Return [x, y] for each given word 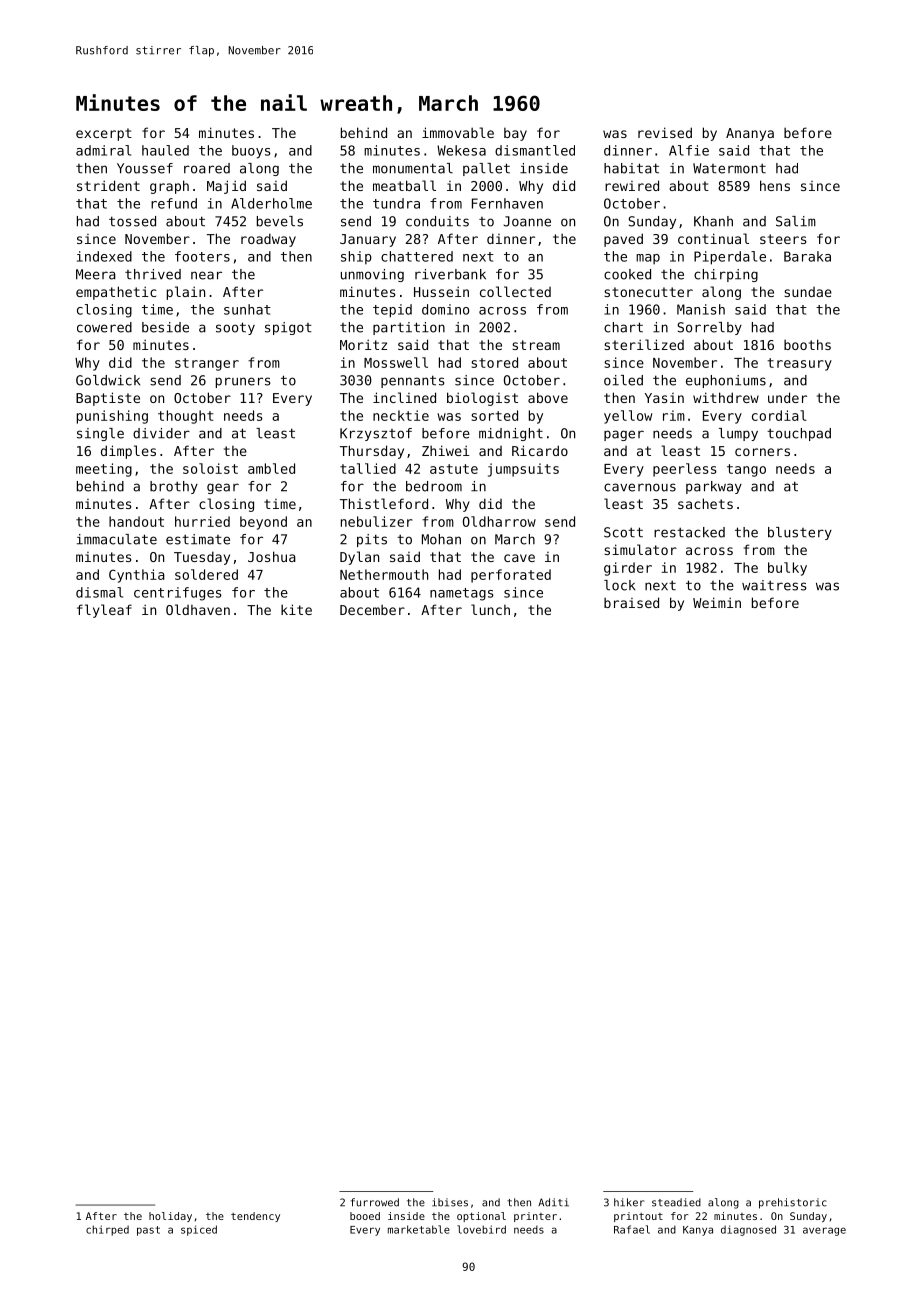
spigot [288, 328]
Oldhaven [198, 609]
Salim [796, 221]
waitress [774, 585]
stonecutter [648, 292]
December [372, 610]
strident [108, 185]
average [824, 1231]
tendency [255, 1217]
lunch [490, 609]
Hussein [441, 291]
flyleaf [104, 611]
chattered [417, 256]
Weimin [717, 602]
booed [365, 1216]
